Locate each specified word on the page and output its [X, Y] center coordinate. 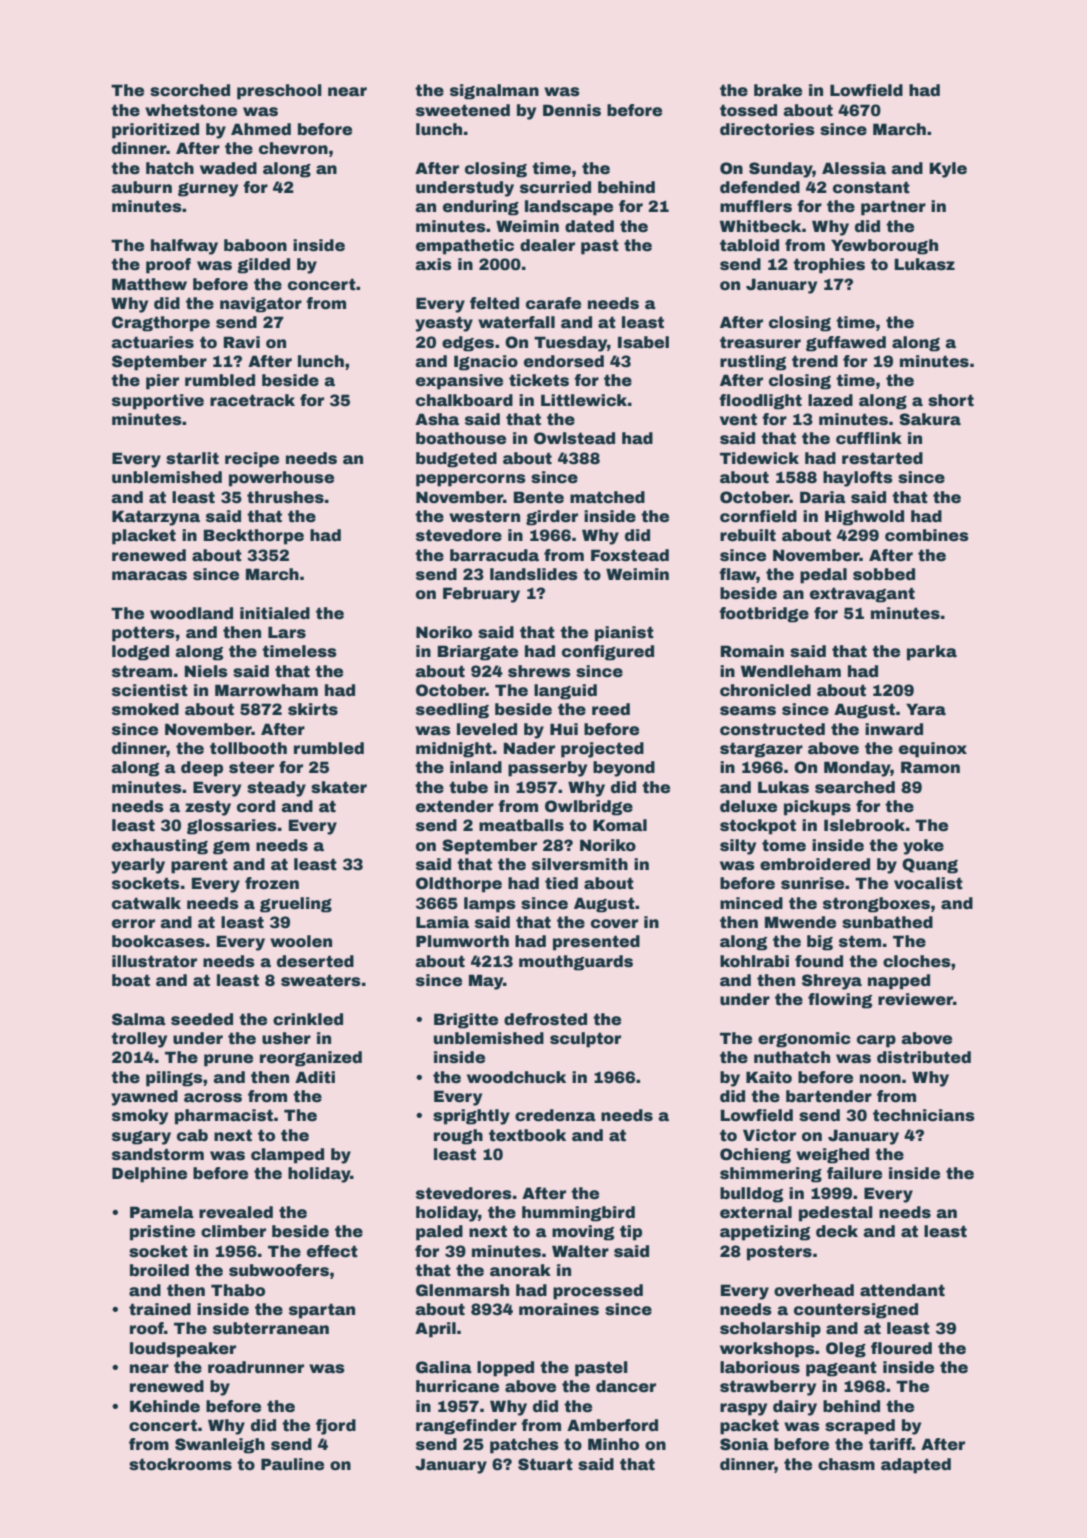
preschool [279, 92]
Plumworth [462, 941]
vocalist [928, 883]
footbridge [764, 615]
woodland [191, 613]
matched [607, 497]
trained [160, 1309]
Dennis [572, 110]
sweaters [321, 980]
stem [860, 941]
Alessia [854, 168]
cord [256, 806]
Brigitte [466, 1021]
